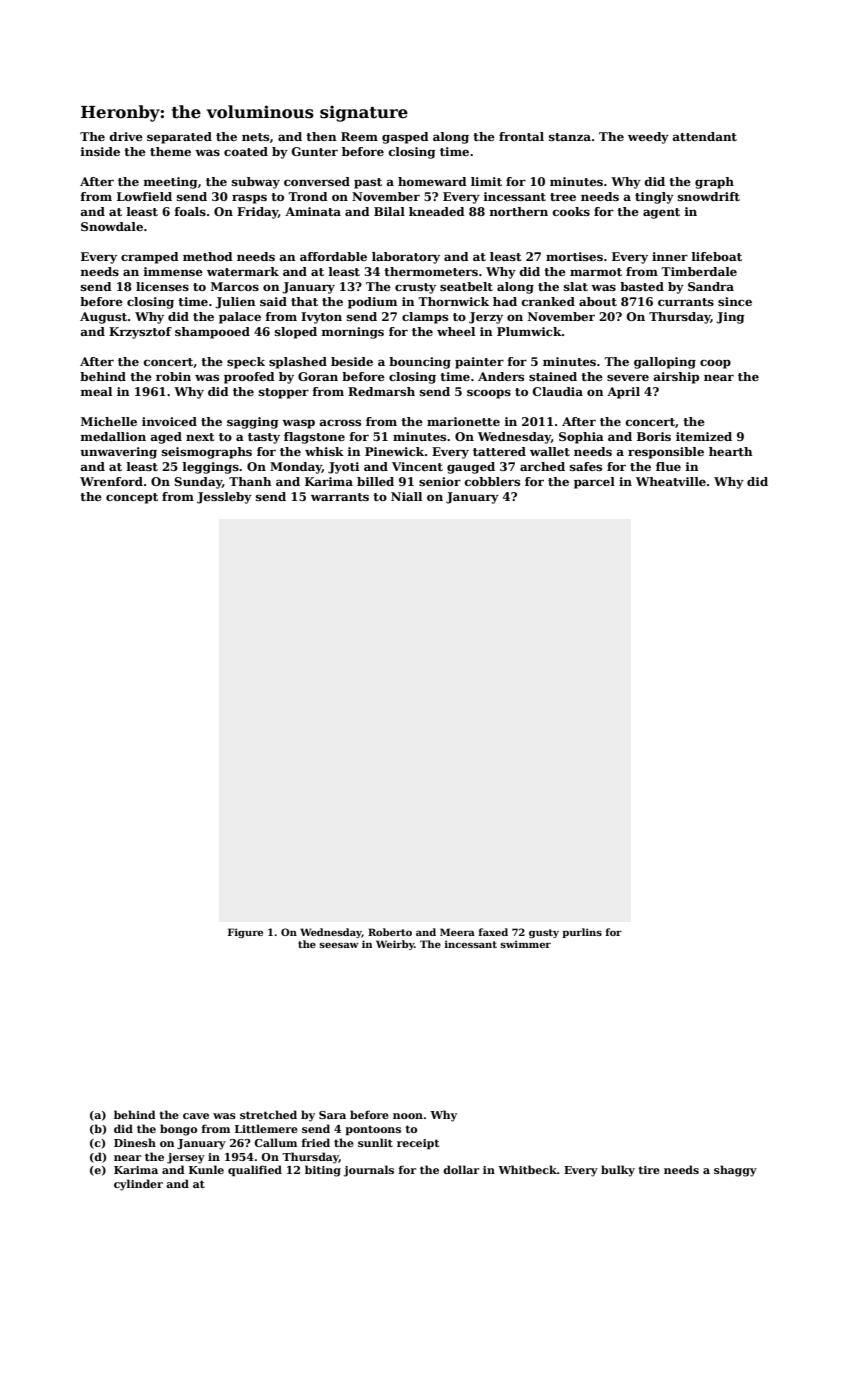  I want to click on attendant, so click(705, 136).
